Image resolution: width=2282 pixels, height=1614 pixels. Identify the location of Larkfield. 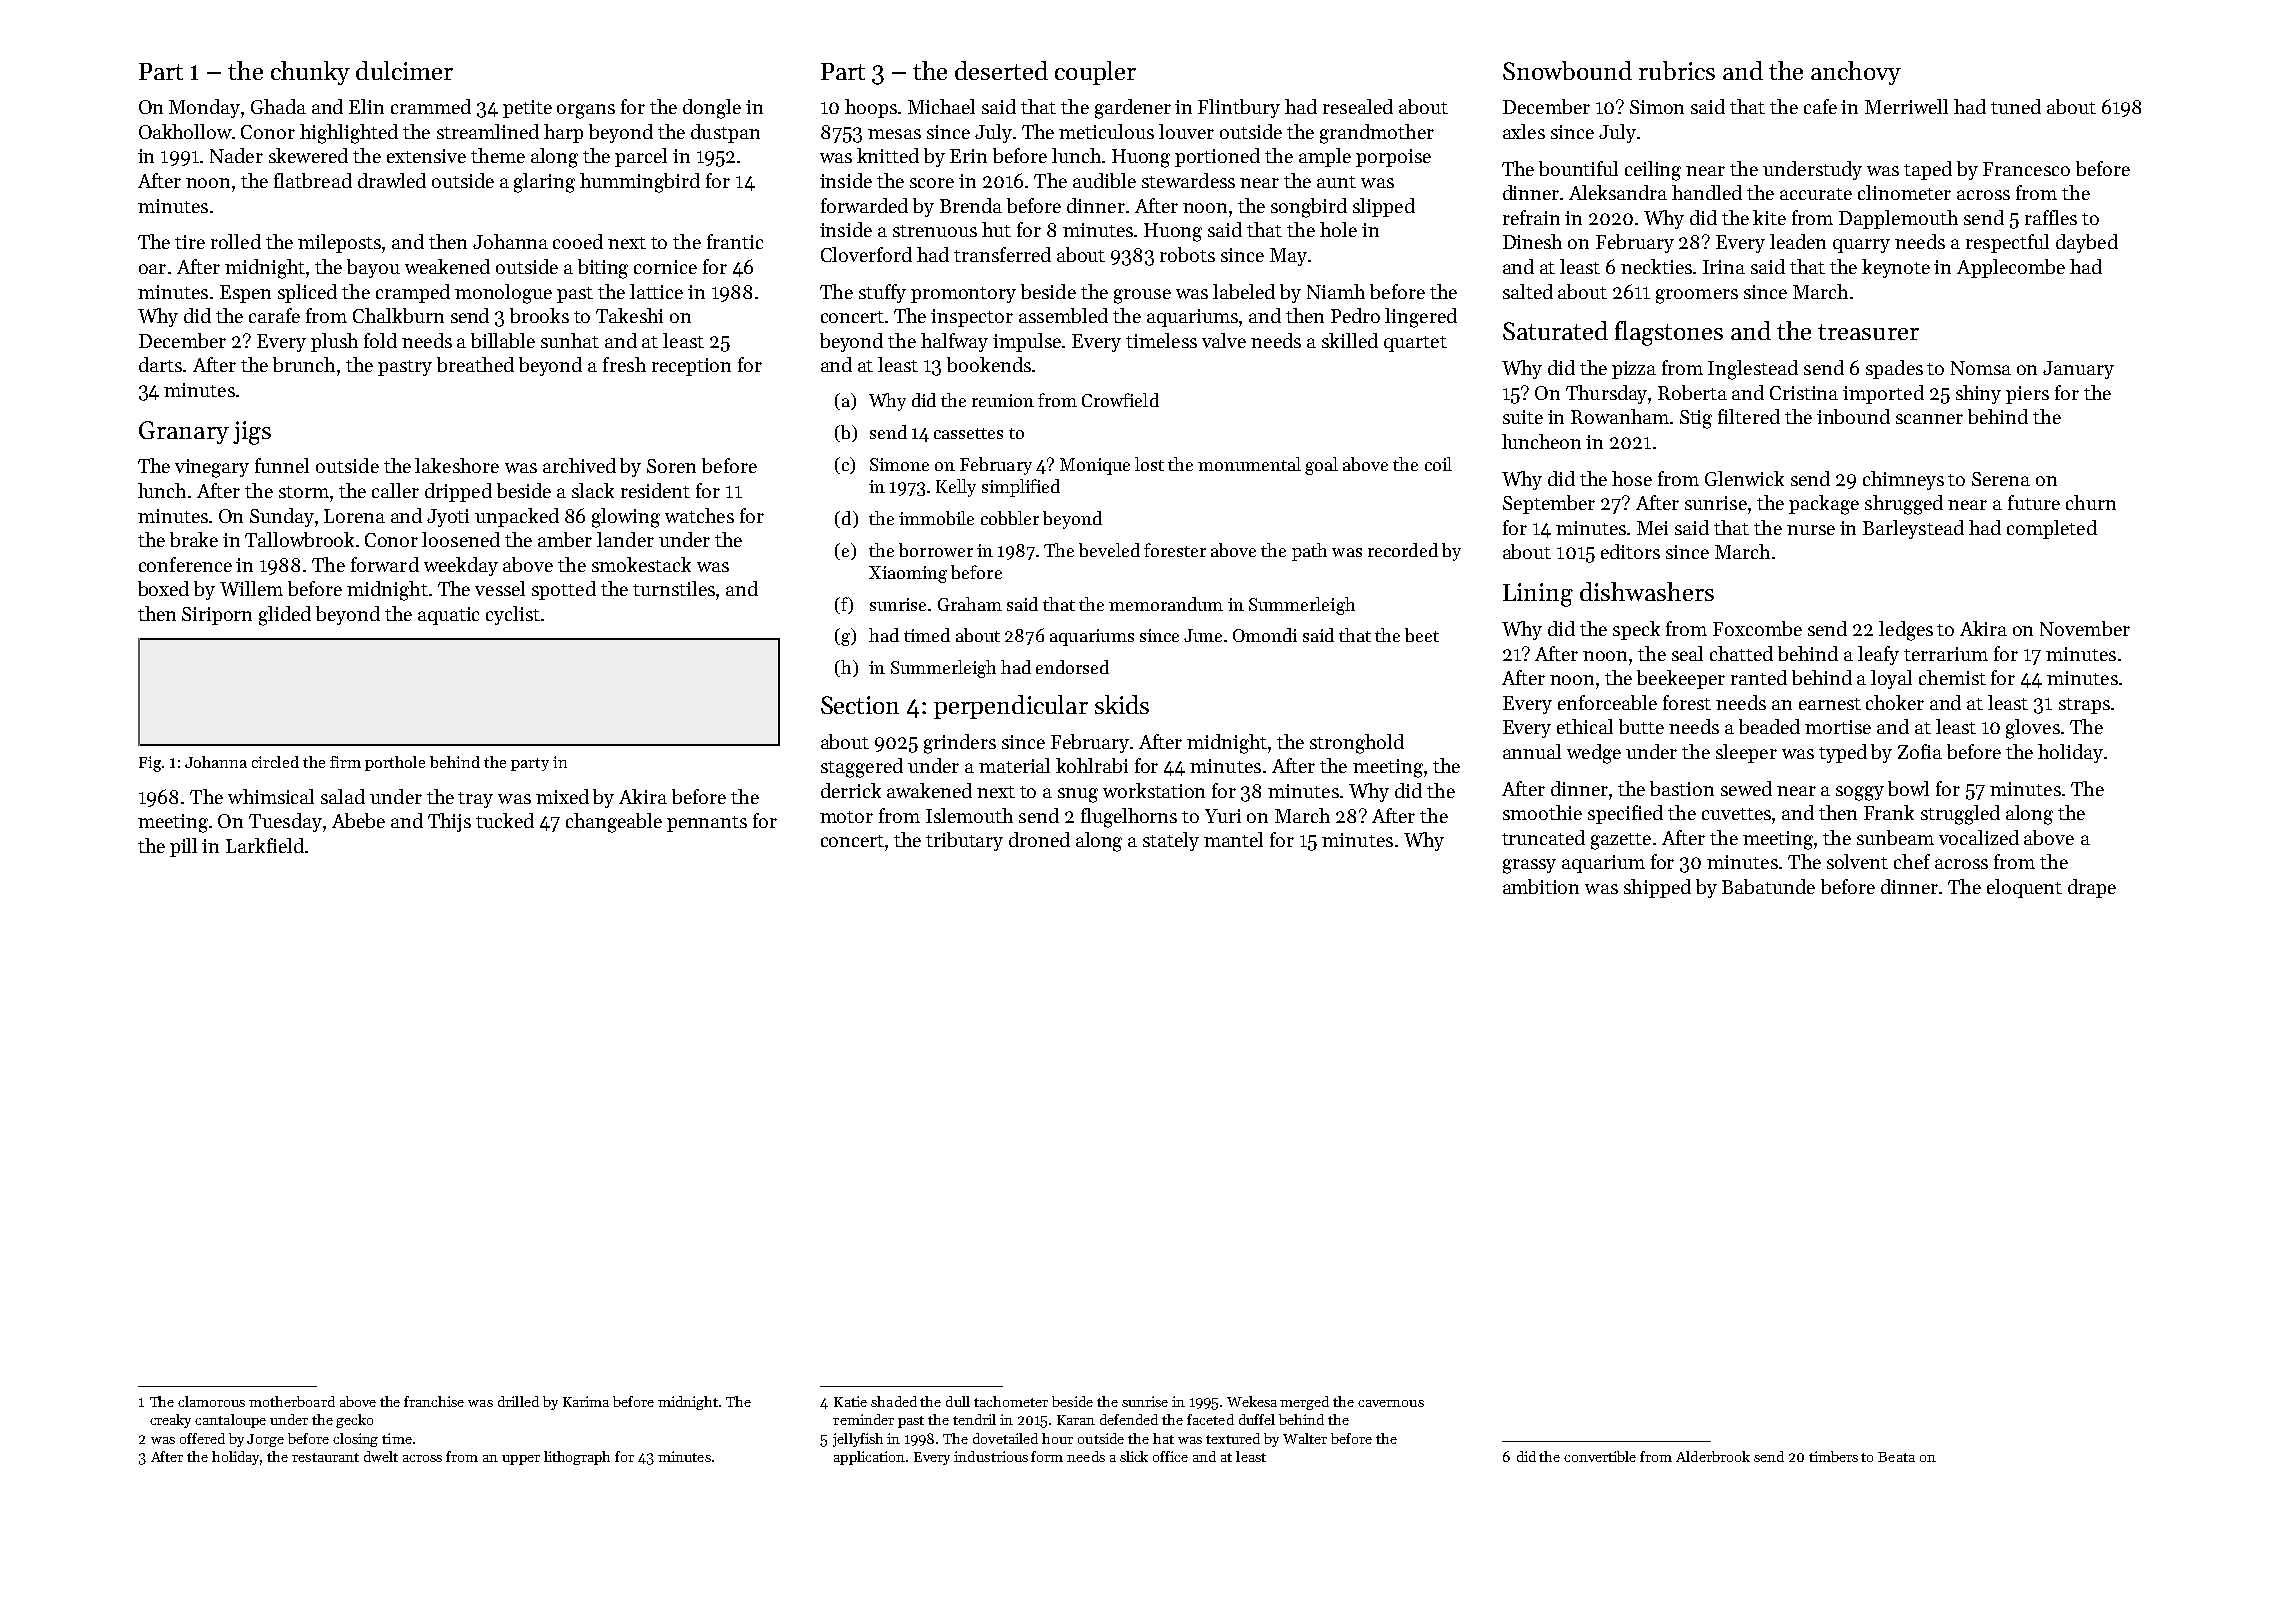
(265, 845).
